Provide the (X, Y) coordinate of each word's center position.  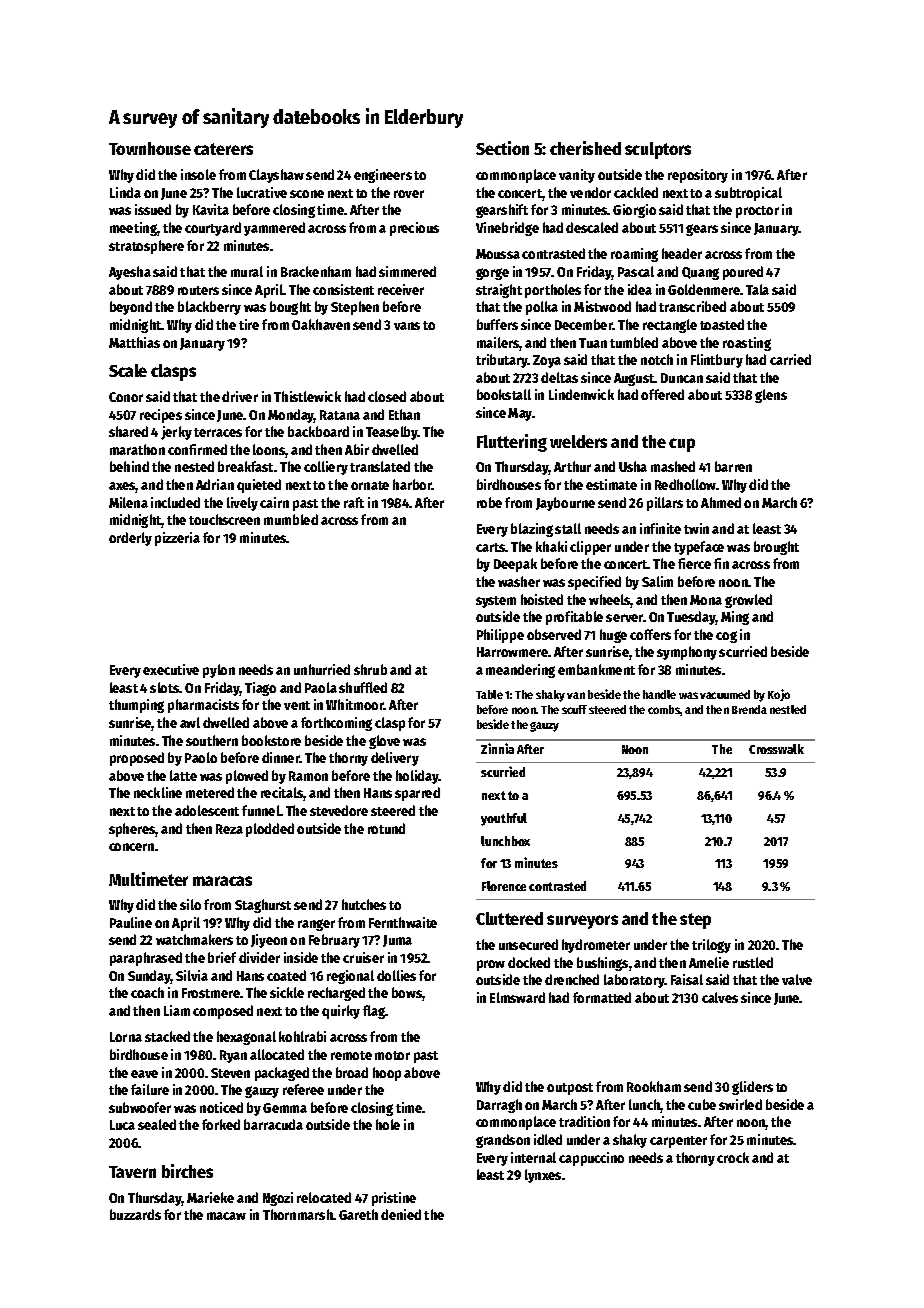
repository (698, 176)
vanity (577, 176)
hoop (387, 1074)
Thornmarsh (298, 1214)
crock (733, 1157)
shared (128, 431)
